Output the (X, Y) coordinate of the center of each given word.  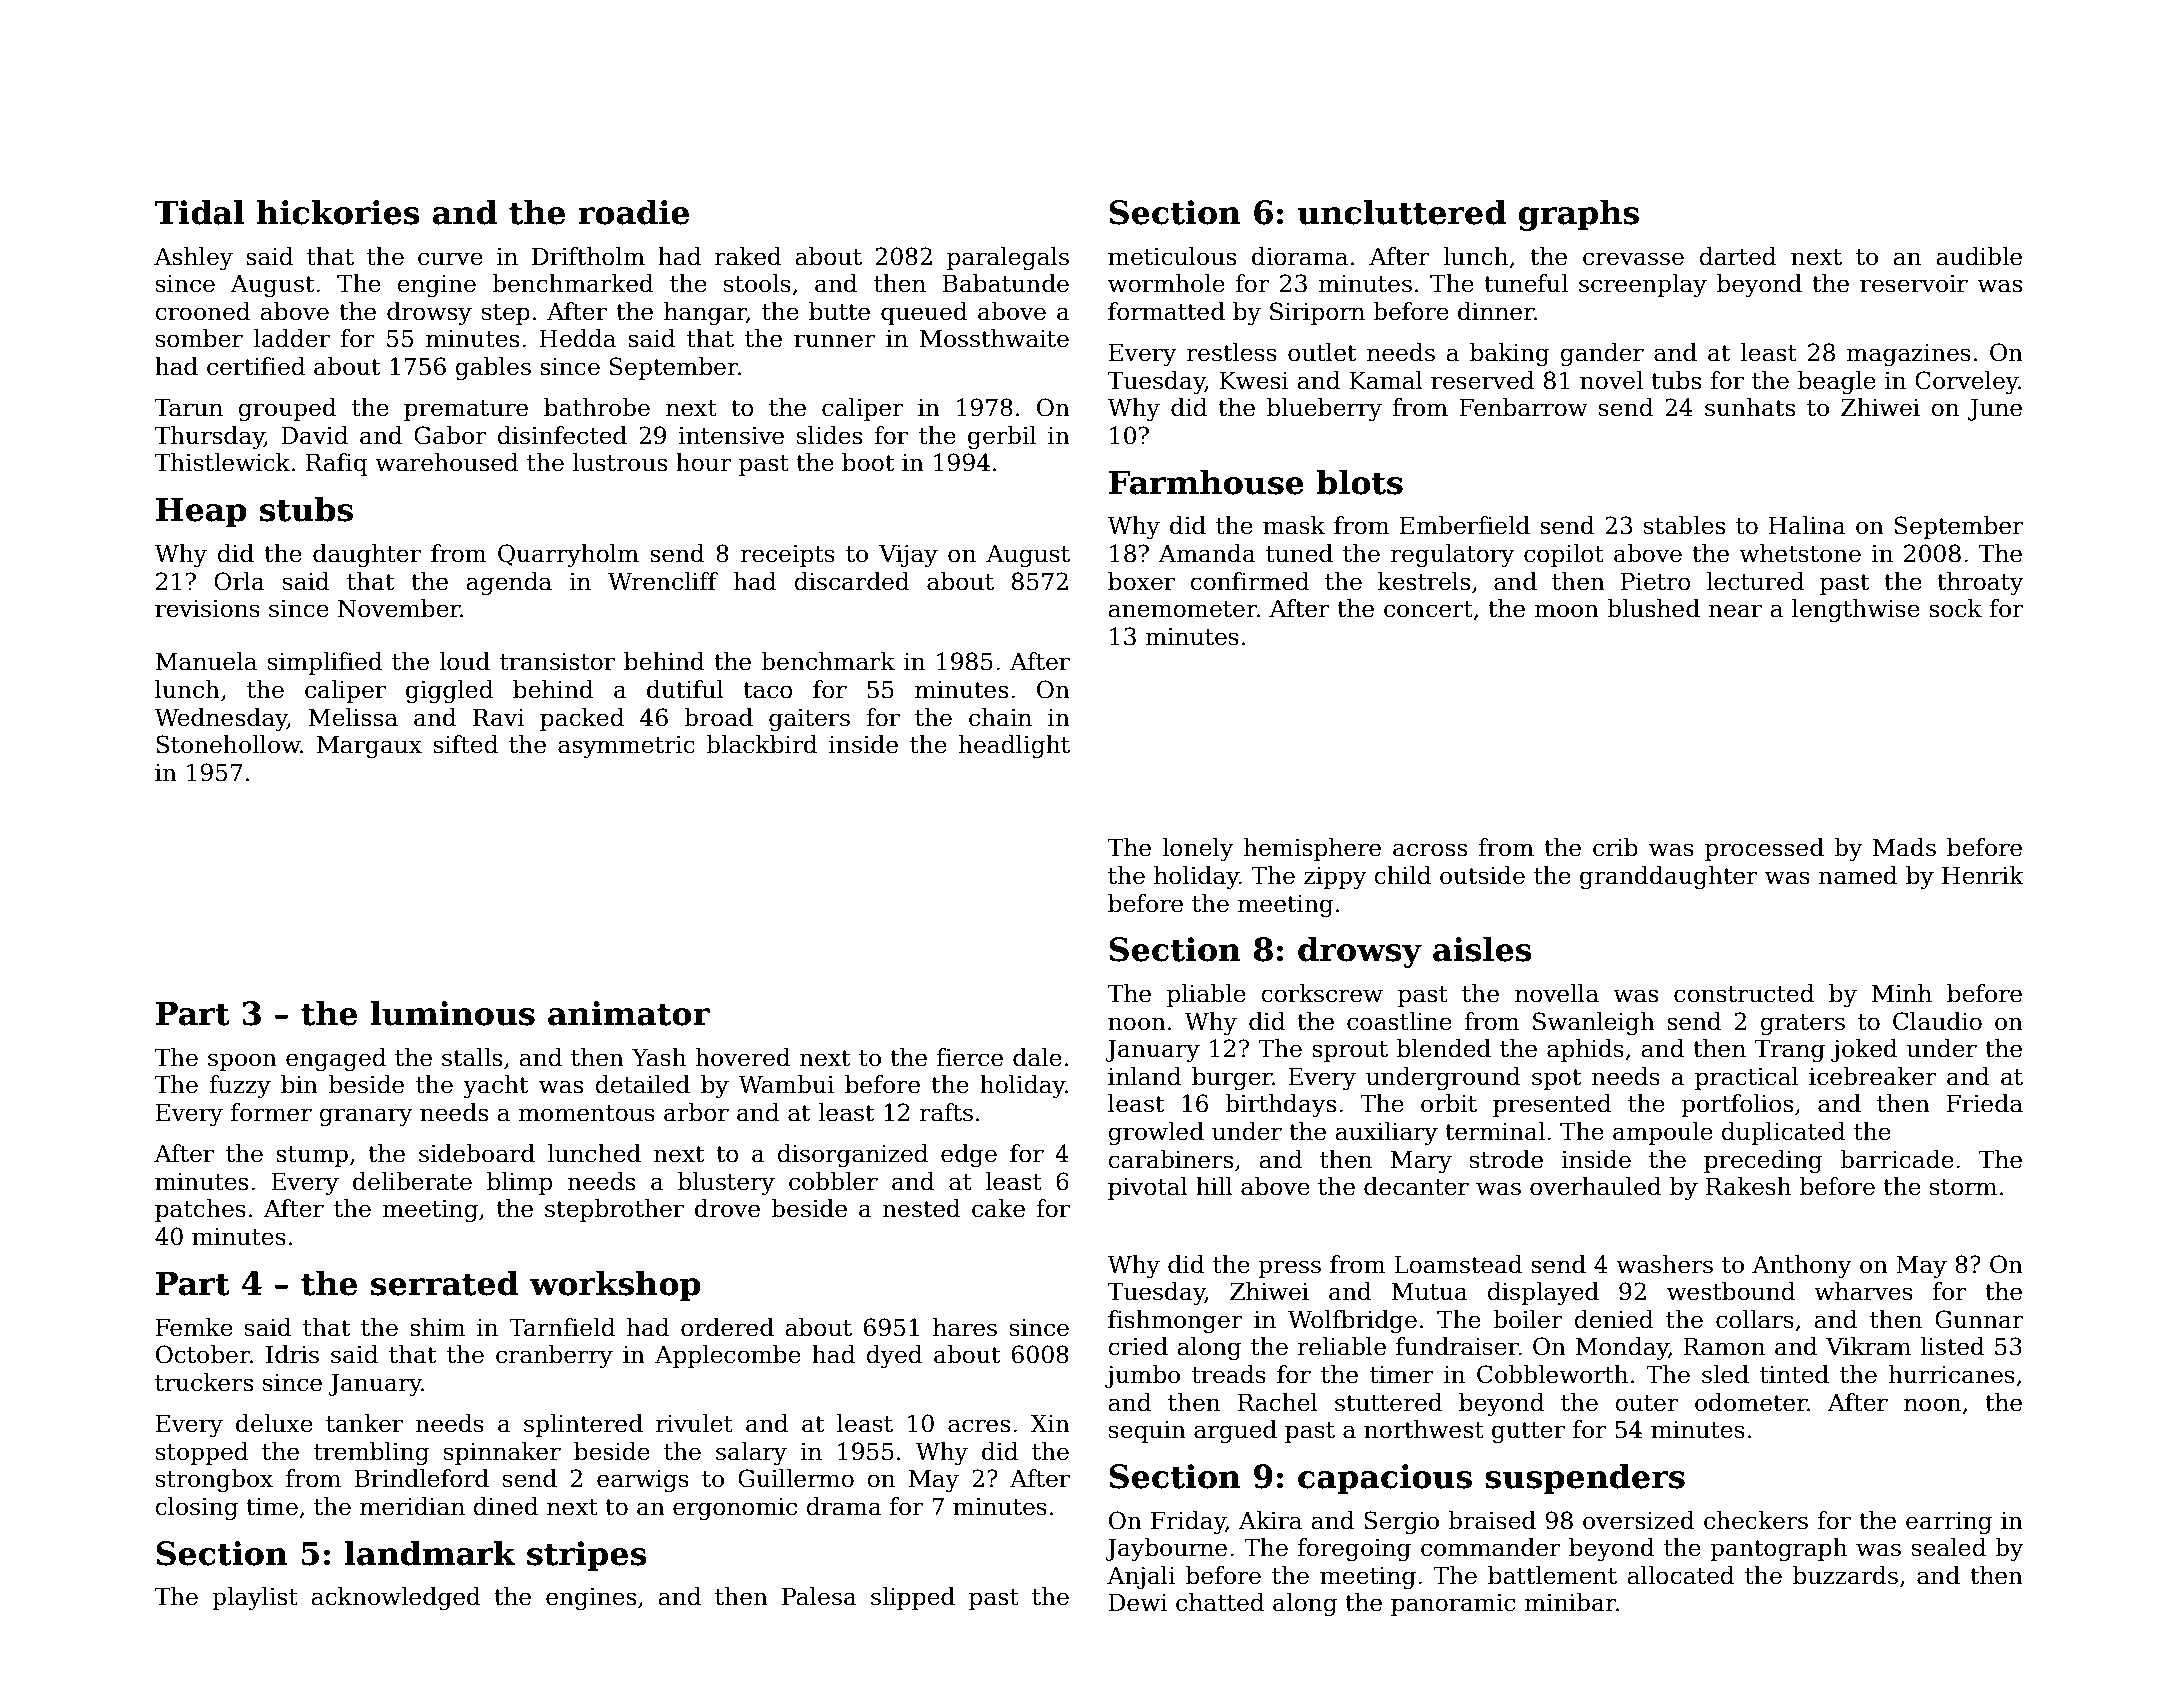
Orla (239, 581)
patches (200, 1210)
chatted (1220, 1602)
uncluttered (1401, 212)
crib (1615, 847)
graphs (1579, 215)
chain (1000, 717)
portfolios (1737, 1105)
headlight (1014, 746)
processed (1764, 849)
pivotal (1148, 1188)
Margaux (369, 747)
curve (450, 259)
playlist (255, 1598)
